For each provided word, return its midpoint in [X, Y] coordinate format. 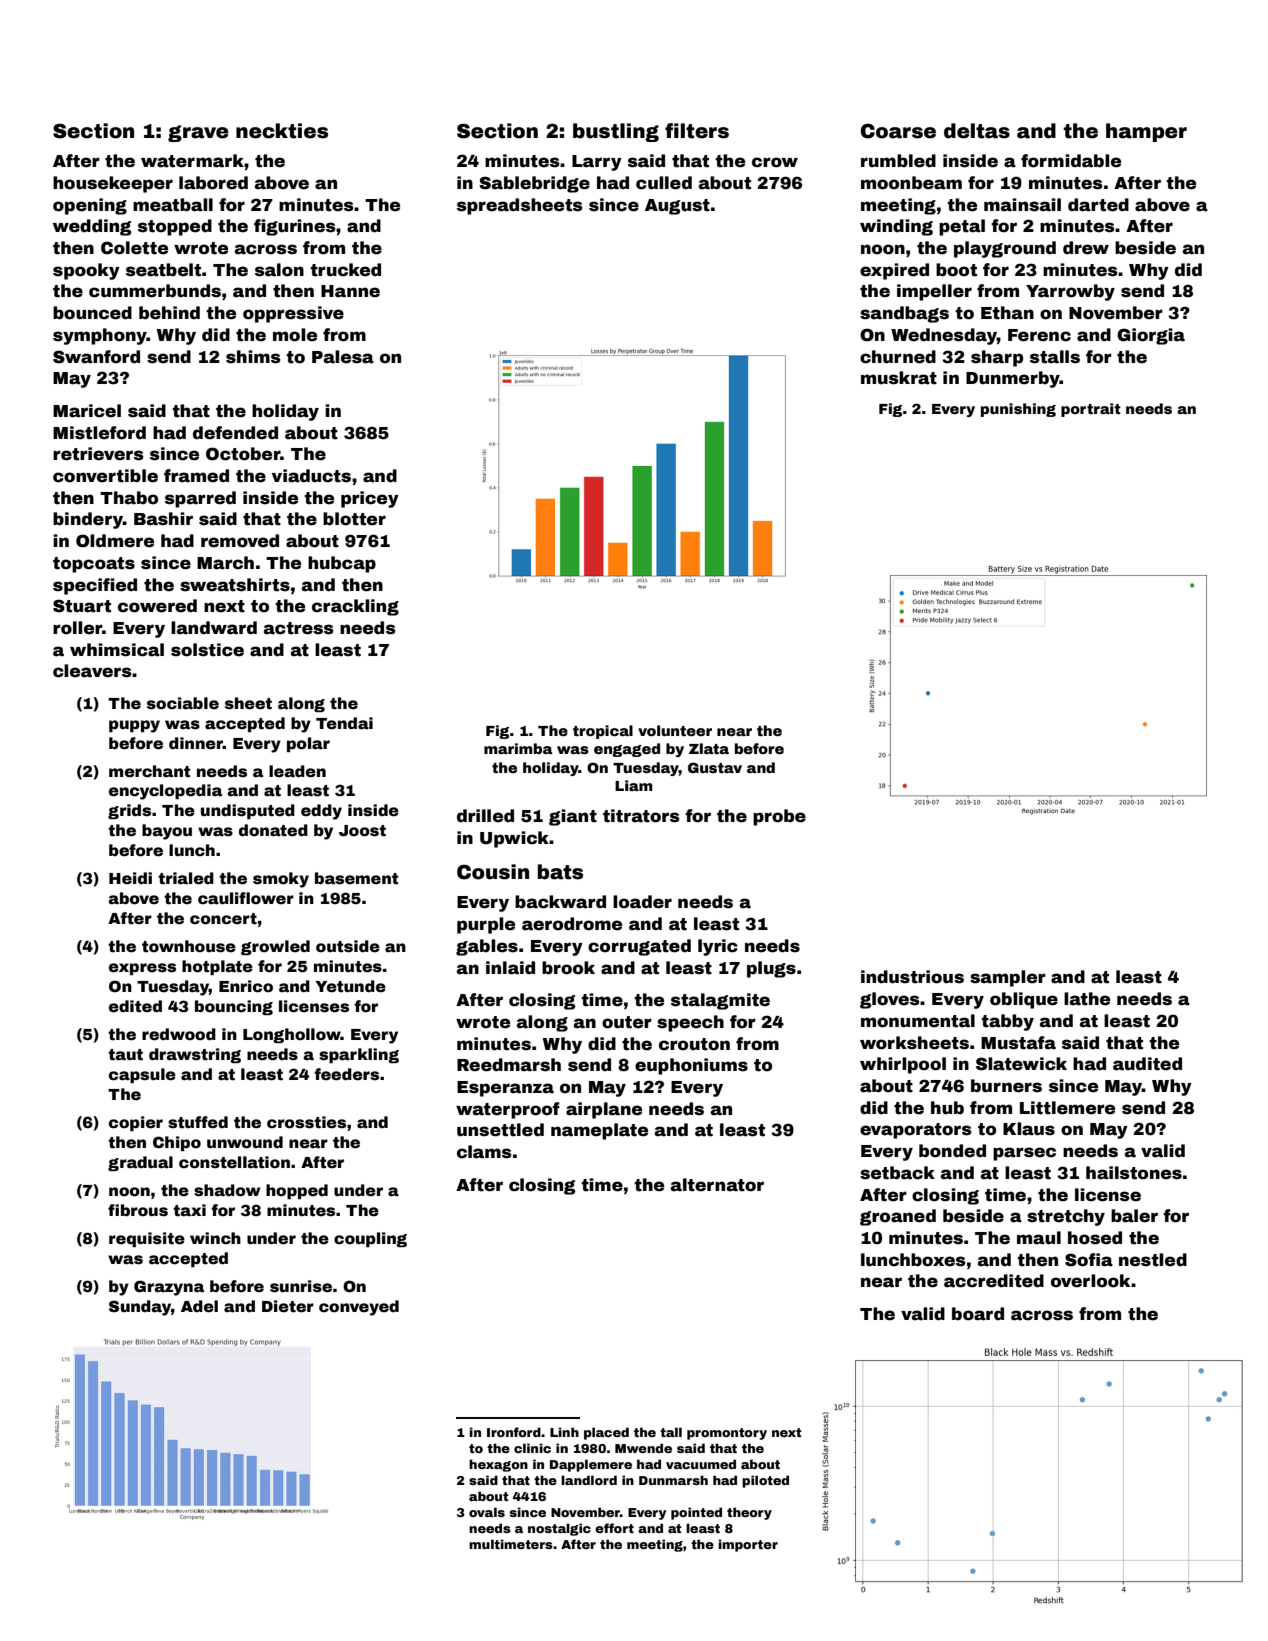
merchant [150, 771]
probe [779, 817]
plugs [771, 969]
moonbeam [911, 183]
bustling [616, 132]
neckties [282, 131]
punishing [1018, 410]
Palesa [343, 357]
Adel [199, 1306]
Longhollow [292, 1035]
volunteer [675, 730]
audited [1147, 1064]
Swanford [96, 357]
